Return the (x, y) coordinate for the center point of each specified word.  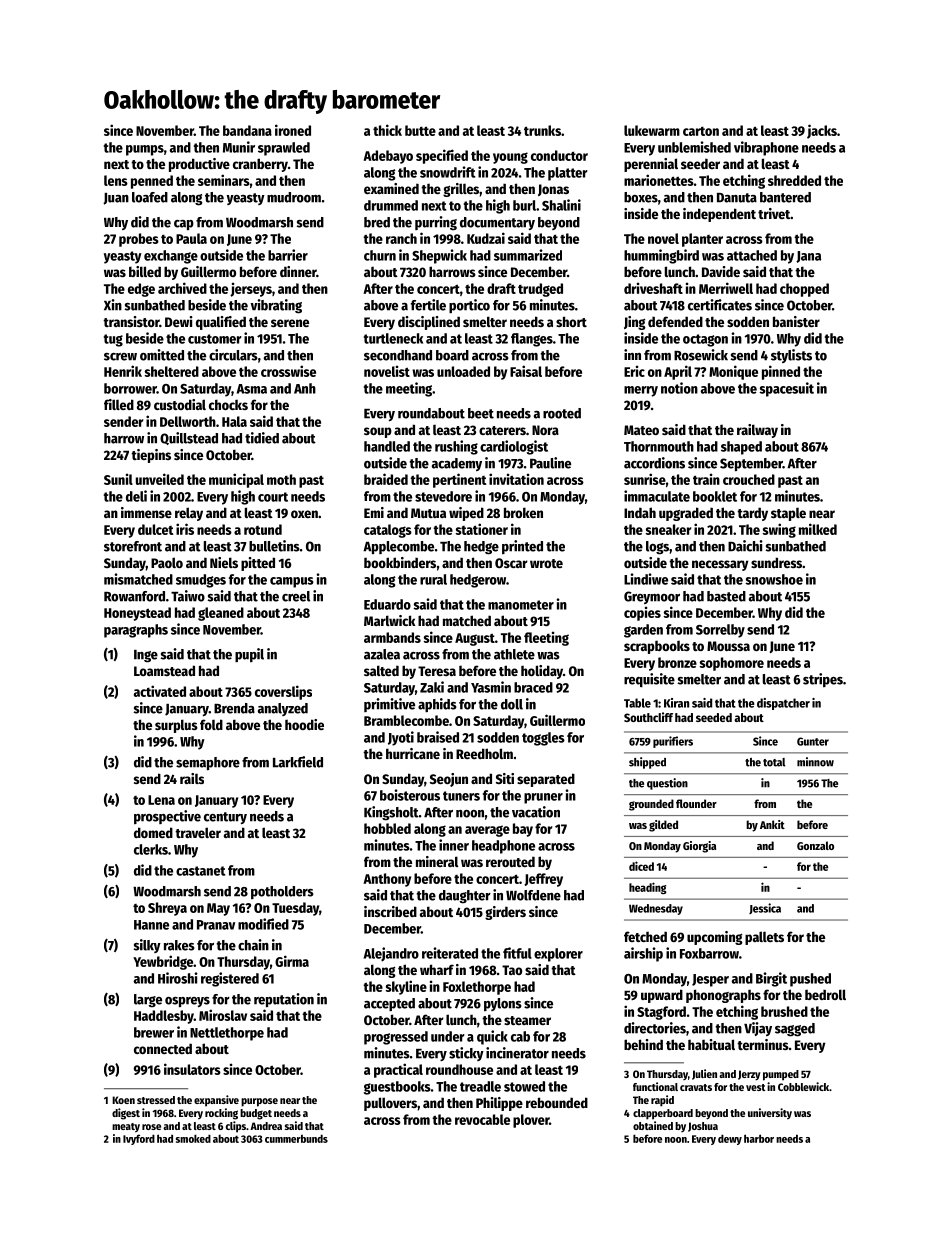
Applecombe (398, 547)
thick (387, 130)
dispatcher (783, 704)
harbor (759, 1138)
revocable (482, 1119)
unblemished (694, 147)
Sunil (118, 479)
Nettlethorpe (227, 1034)
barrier (288, 255)
